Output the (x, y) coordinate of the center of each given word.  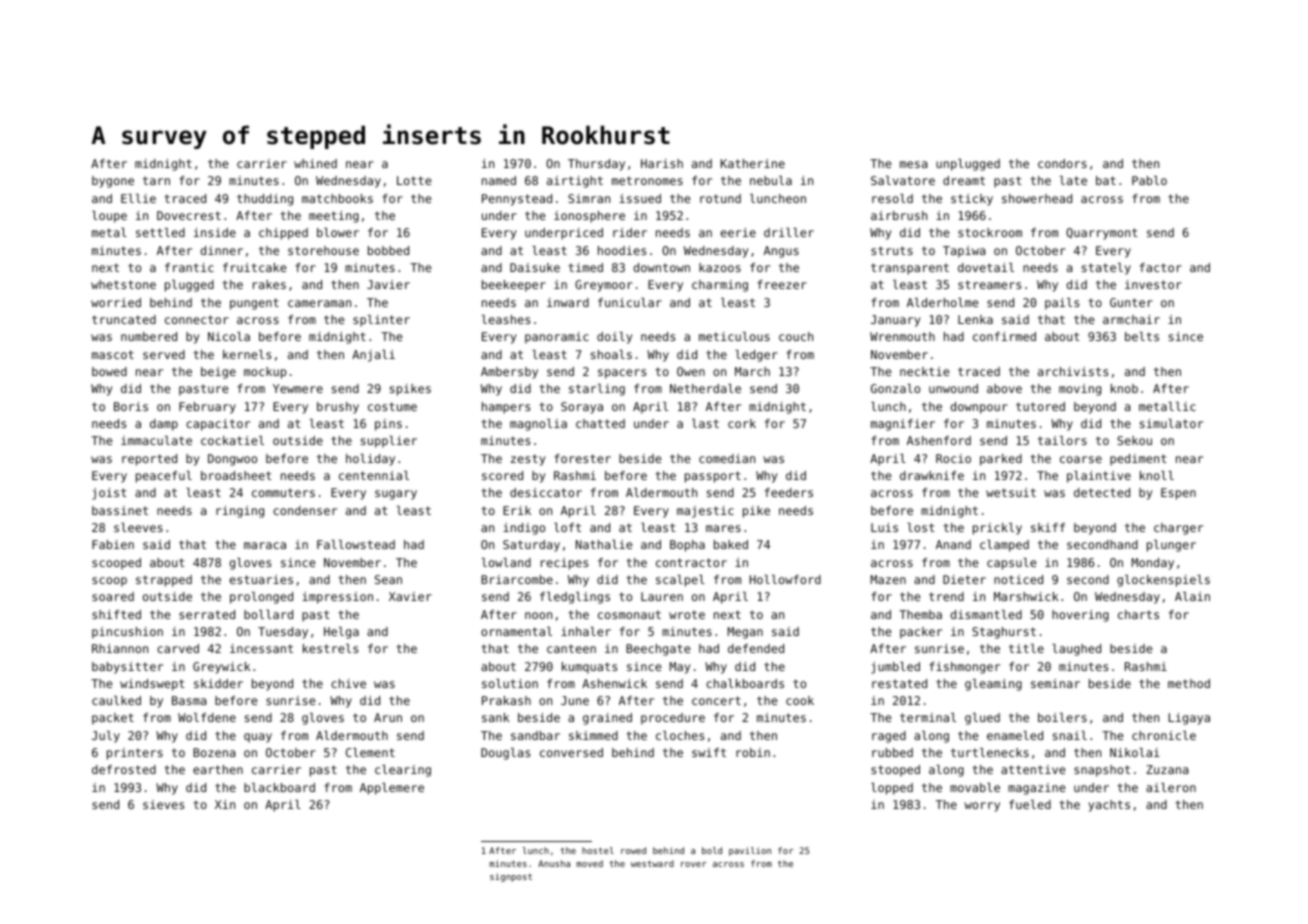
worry (982, 807)
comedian (727, 458)
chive (348, 683)
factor (1161, 267)
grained (607, 719)
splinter (381, 321)
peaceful (164, 477)
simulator (1171, 423)
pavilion (750, 851)
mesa (913, 164)
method (1189, 683)
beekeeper (514, 286)
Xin (225, 804)
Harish (662, 163)
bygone (113, 182)
